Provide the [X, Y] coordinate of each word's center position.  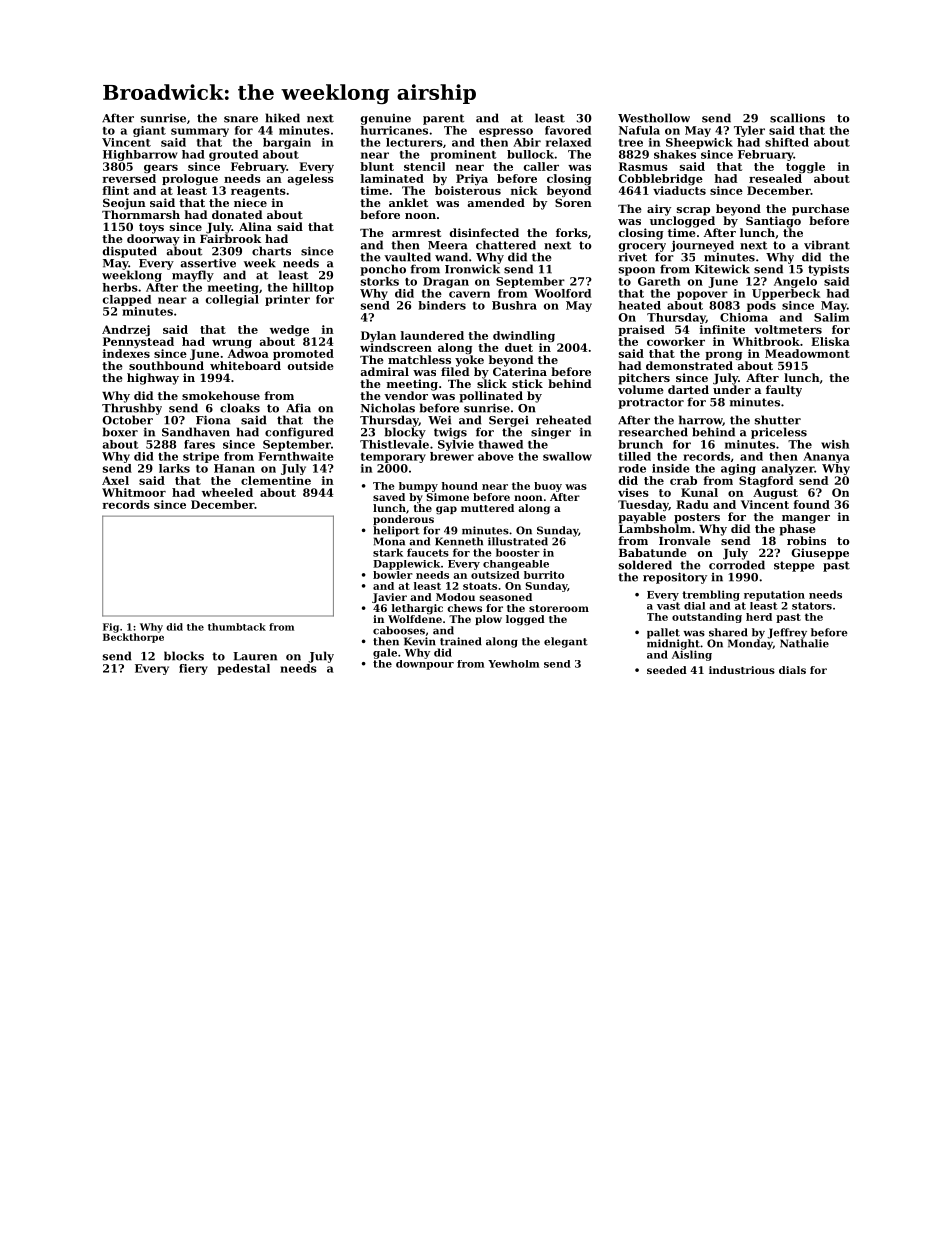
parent [443, 119]
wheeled [227, 492]
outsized [495, 575]
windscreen [396, 347]
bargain [287, 143]
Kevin [420, 641]
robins [806, 540]
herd [759, 617]
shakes [675, 154]
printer [287, 300]
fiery [193, 669]
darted [688, 389]
